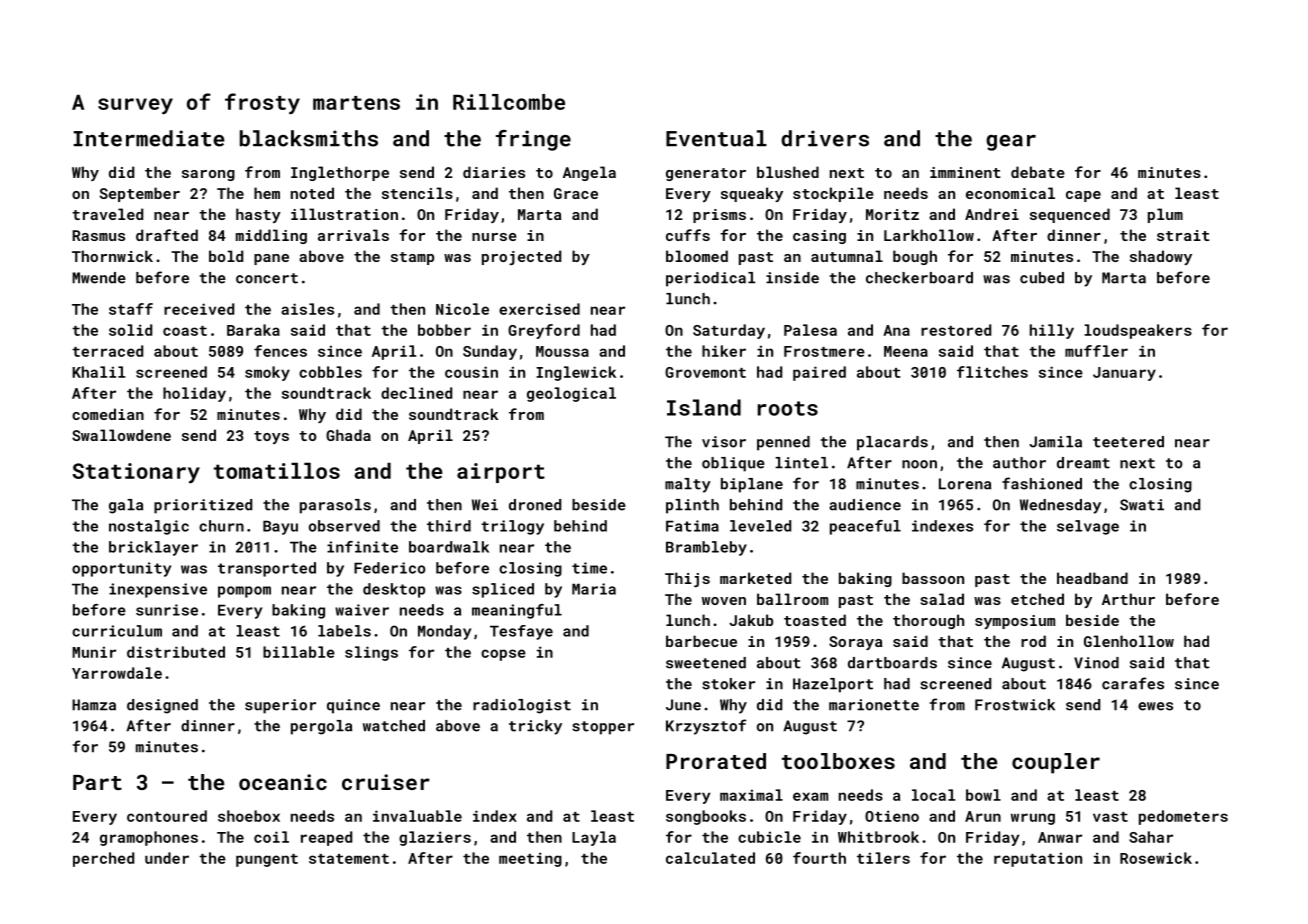 Image resolution: width=1308 pixels, height=924 pixels. What do you see at coordinates (394, 590) in the page?
I see `desktop` at bounding box center [394, 590].
